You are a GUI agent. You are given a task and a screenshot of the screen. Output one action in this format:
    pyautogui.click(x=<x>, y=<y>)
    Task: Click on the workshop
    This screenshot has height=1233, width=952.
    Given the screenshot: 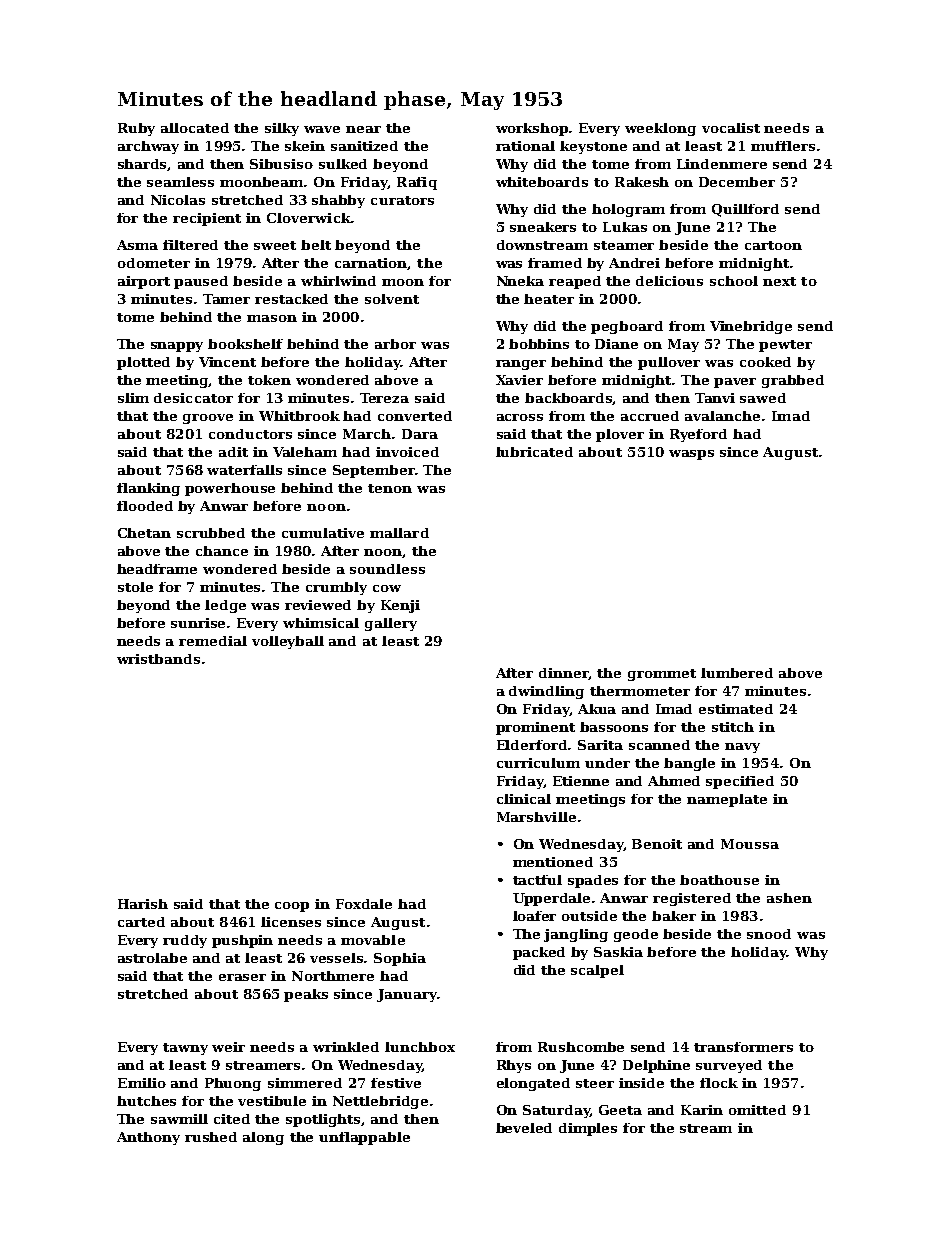 What is the action you would take?
    pyautogui.click(x=533, y=129)
